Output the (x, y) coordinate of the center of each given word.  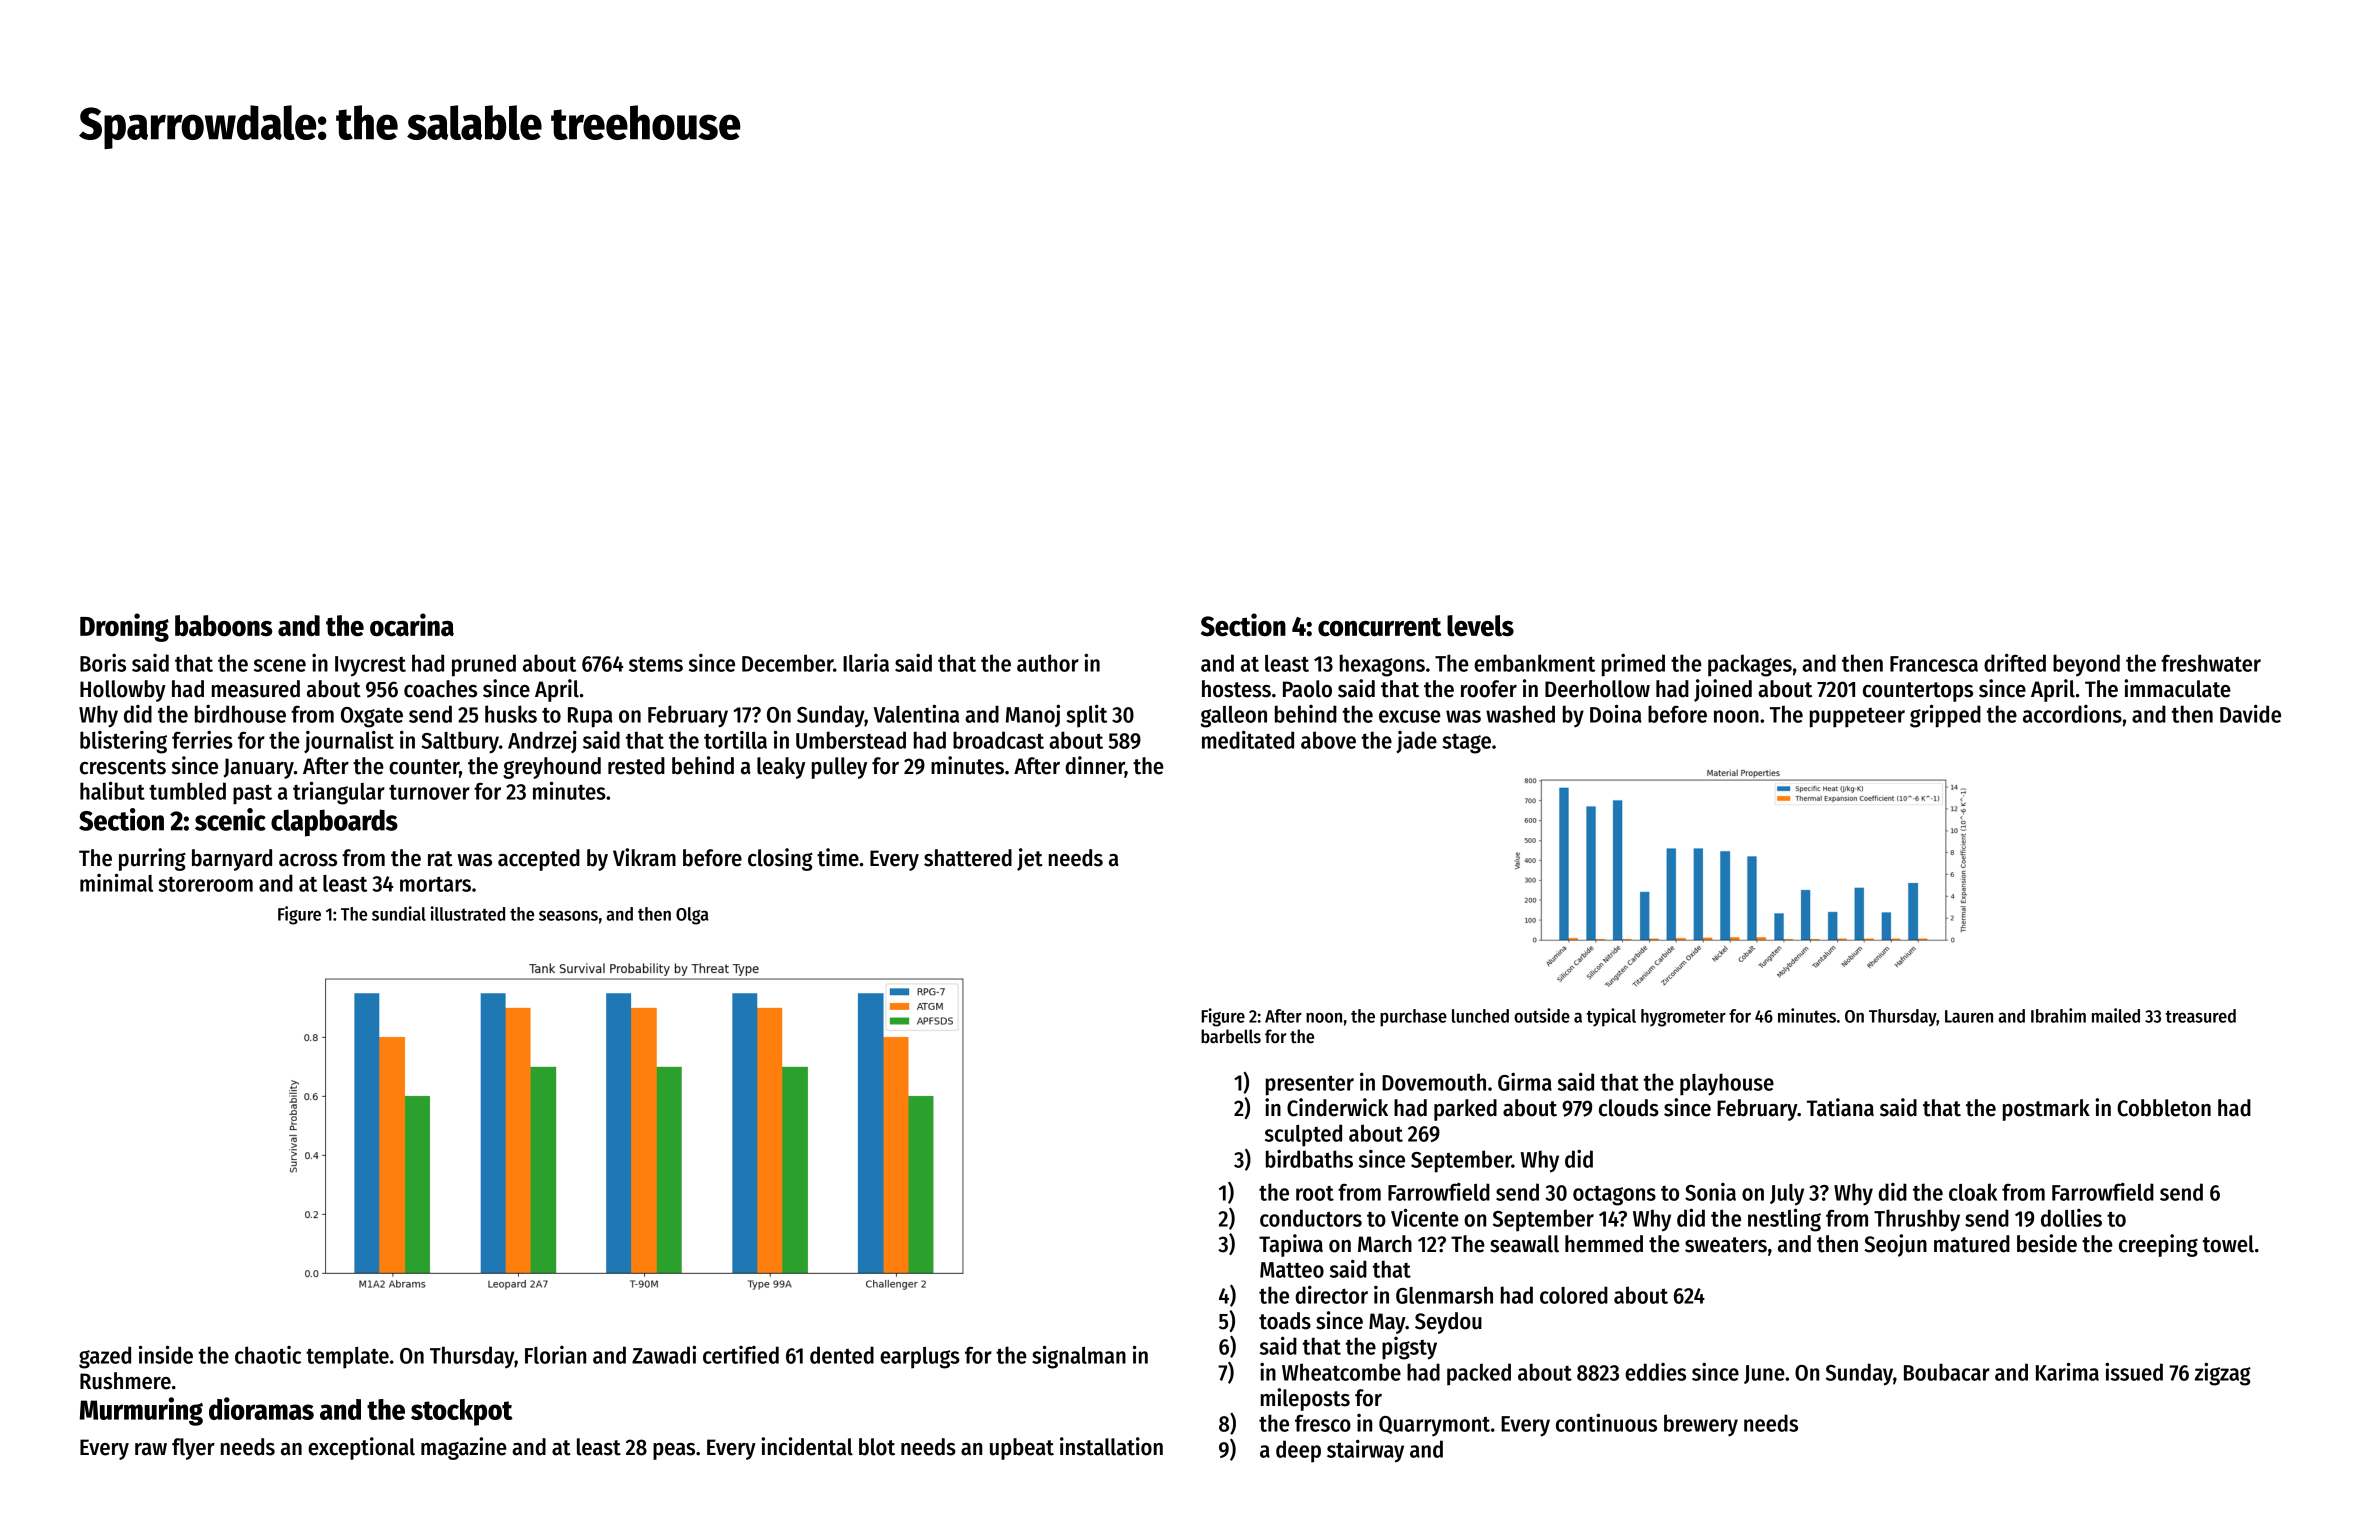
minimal (116, 882)
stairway (1365, 1451)
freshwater (2211, 663)
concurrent (1379, 627)
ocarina (412, 625)
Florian (555, 1355)
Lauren (1969, 1016)
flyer (193, 1449)
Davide (2250, 713)
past (252, 795)
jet (1030, 859)
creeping (2158, 1245)
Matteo (1292, 1270)
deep (1298, 1451)
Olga (692, 916)
